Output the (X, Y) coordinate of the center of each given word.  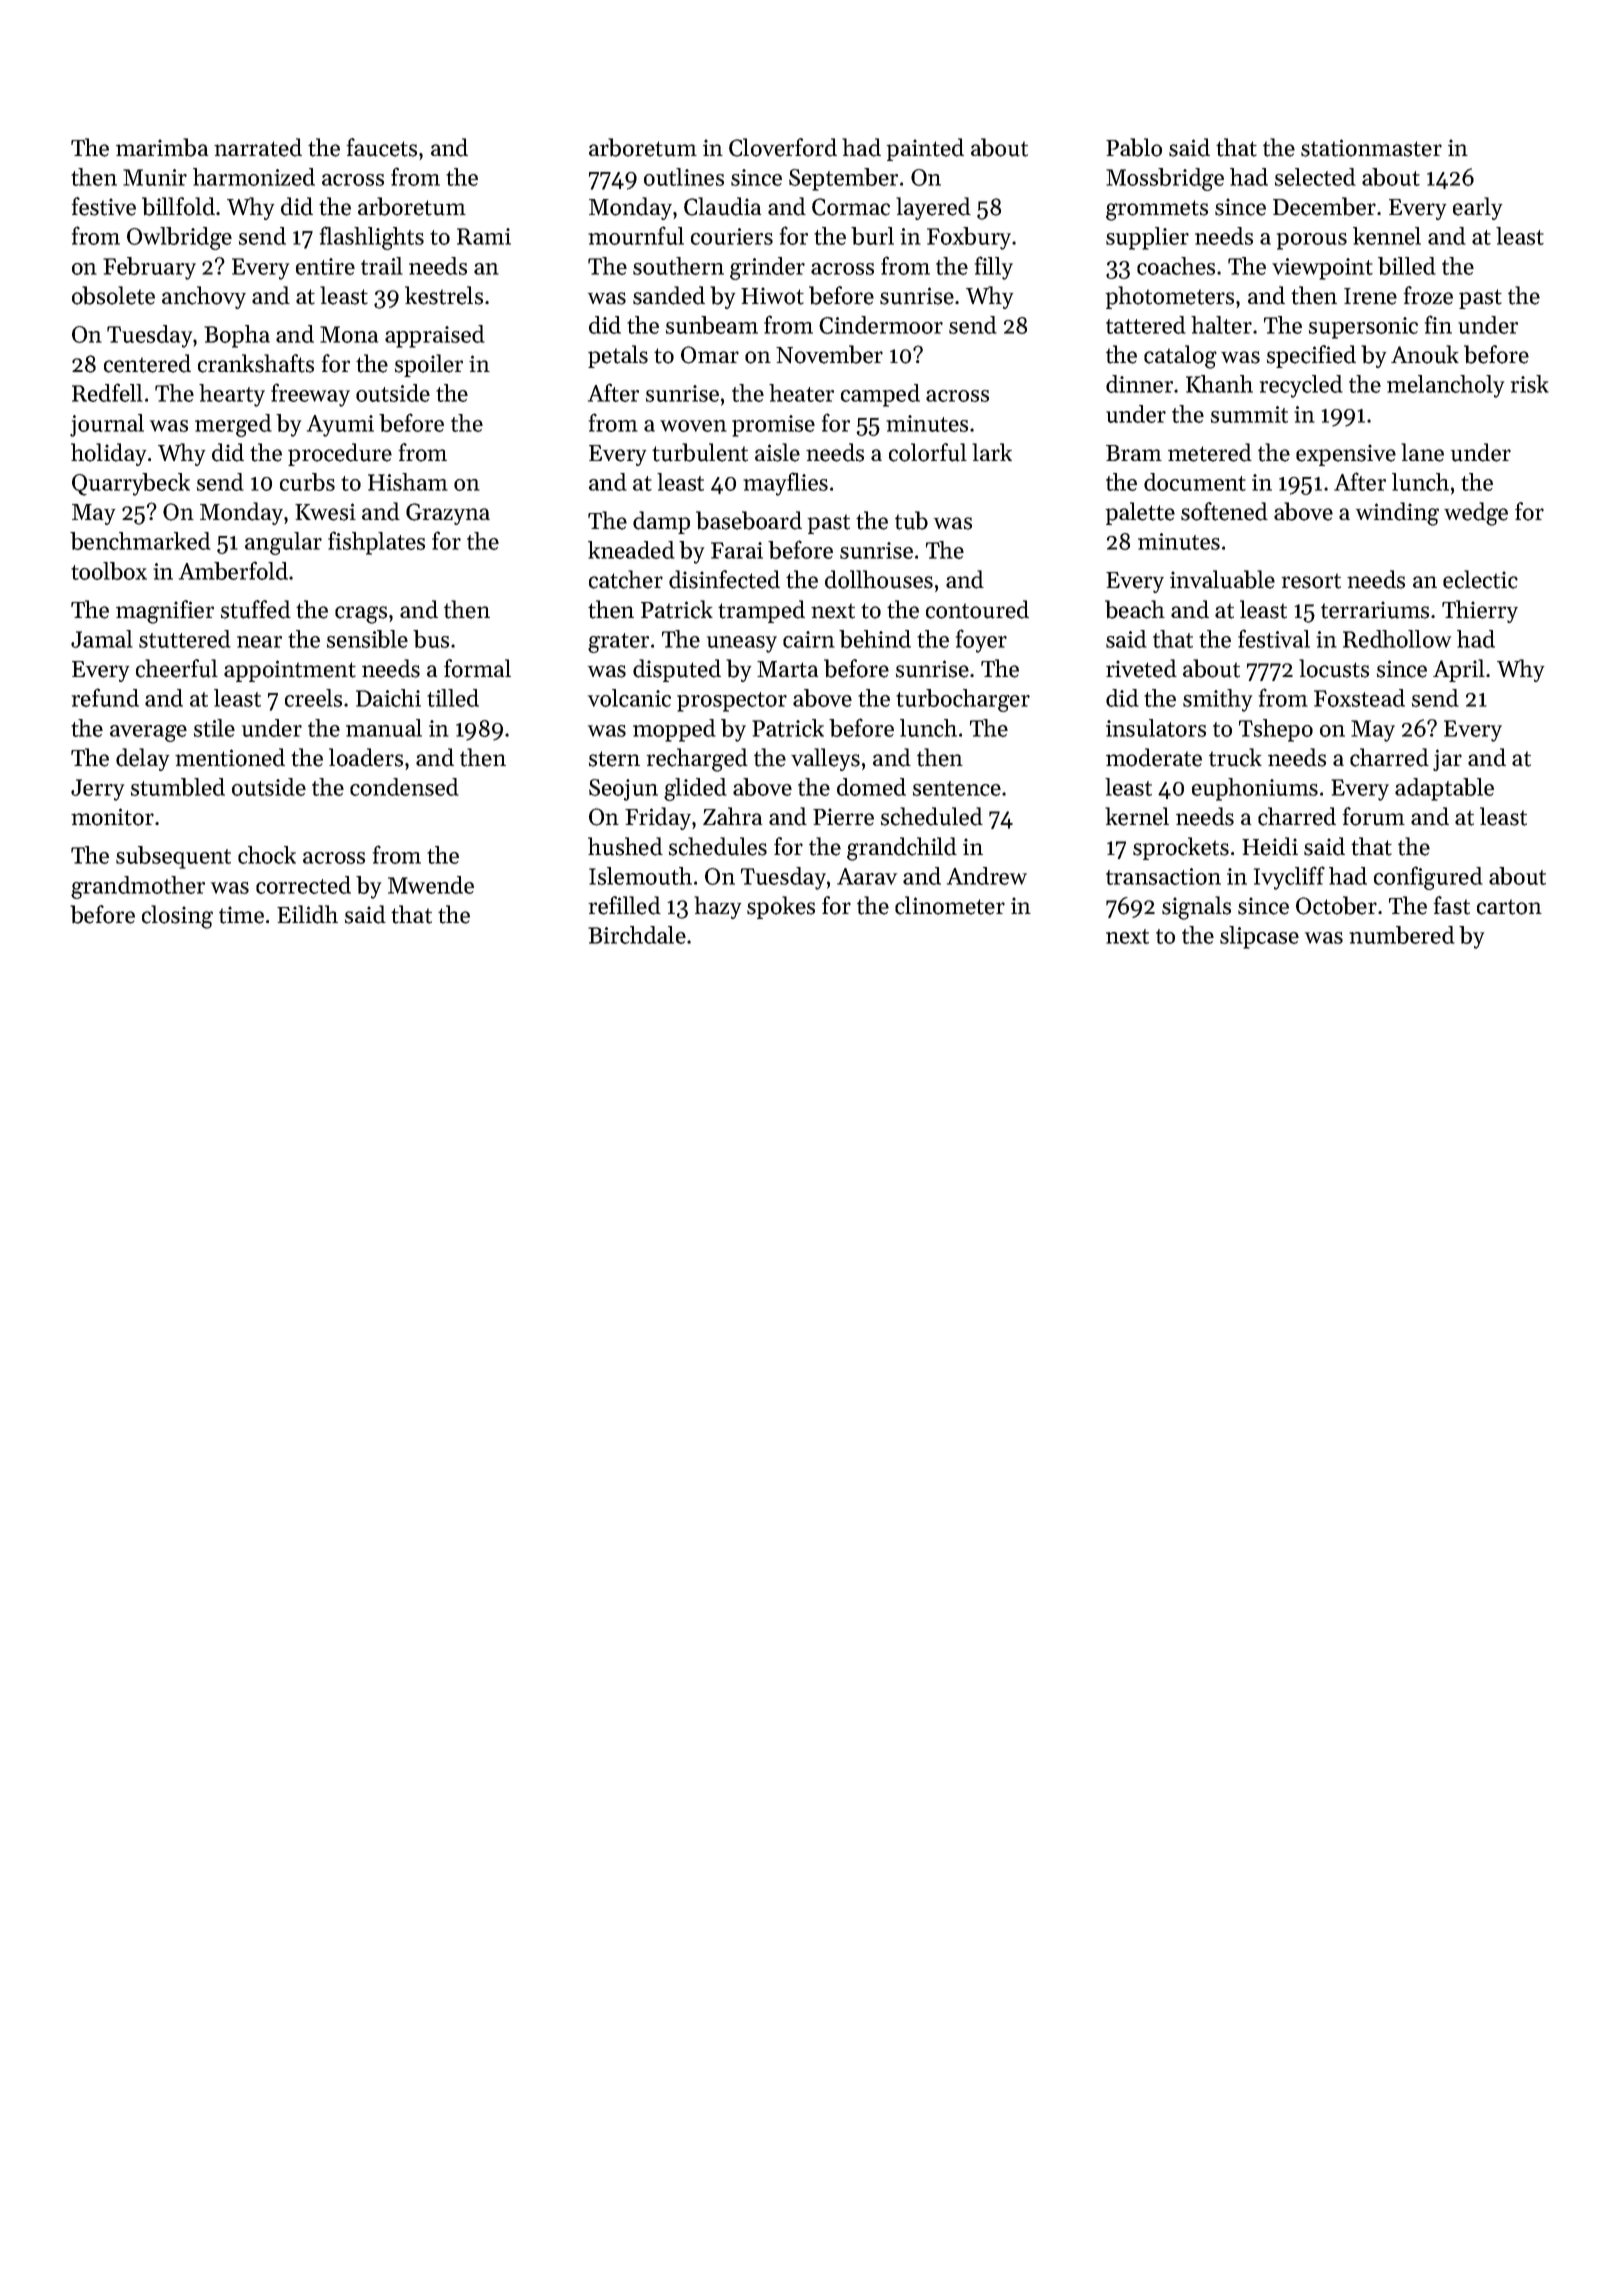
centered (147, 363)
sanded (669, 295)
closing (177, 917)
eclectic (1480, 579)
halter (1221, 325)
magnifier (165, 612)
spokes (781, 907)
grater (618, 643)
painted (925, 149)
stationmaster (1371, 148)
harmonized (254, 177)
